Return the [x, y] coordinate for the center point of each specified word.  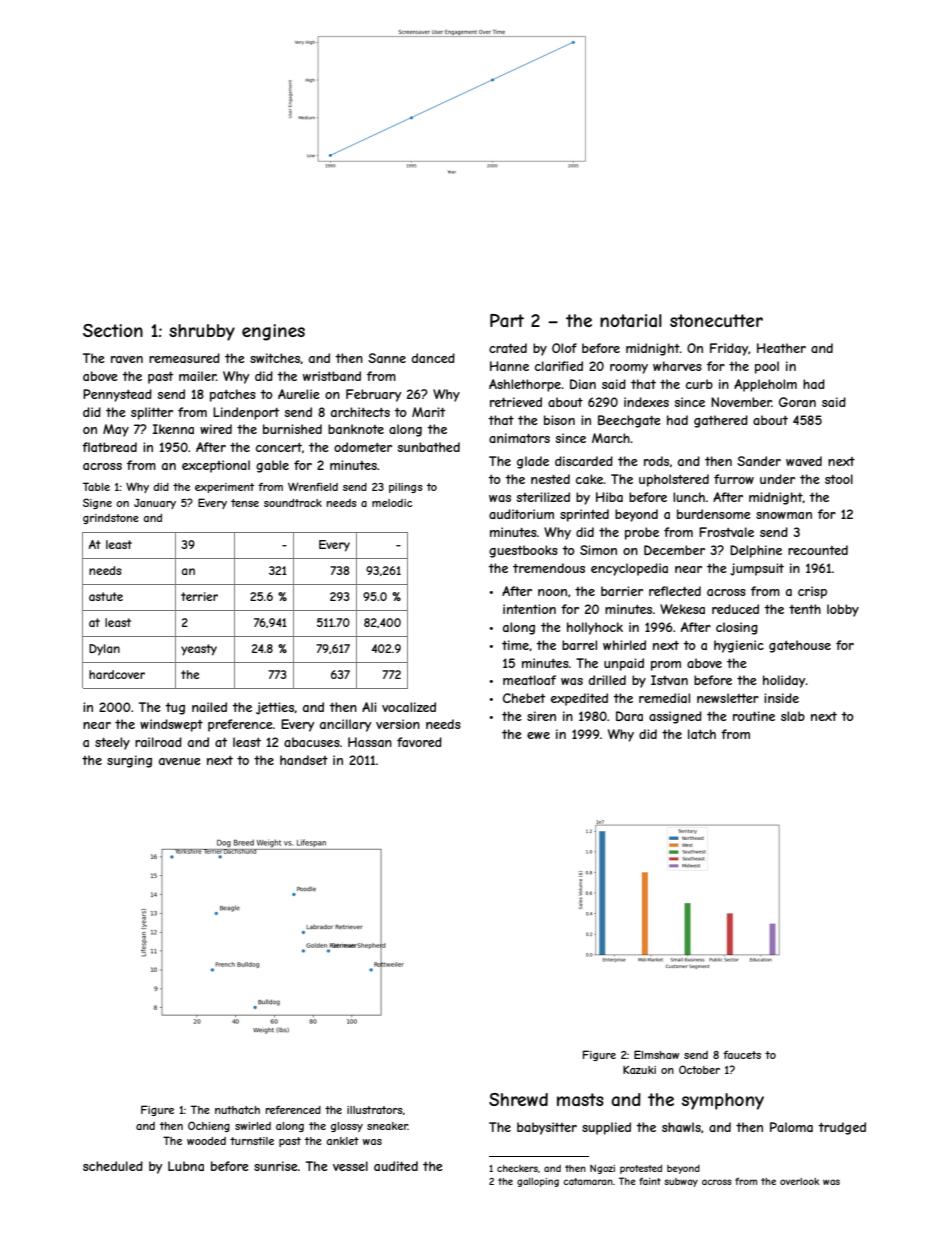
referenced [293, 1110]
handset [304, 760]
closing [737, 628]
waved [804, 461]
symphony [723, 1101]
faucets [742, 1055]
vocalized [409, 707]
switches [275, 358]
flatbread [109, 447]
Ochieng [209, 1126]
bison [559, 420]
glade [533, 462]
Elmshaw [656, 1054]
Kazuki [639, 1070]
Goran [797, 402]
